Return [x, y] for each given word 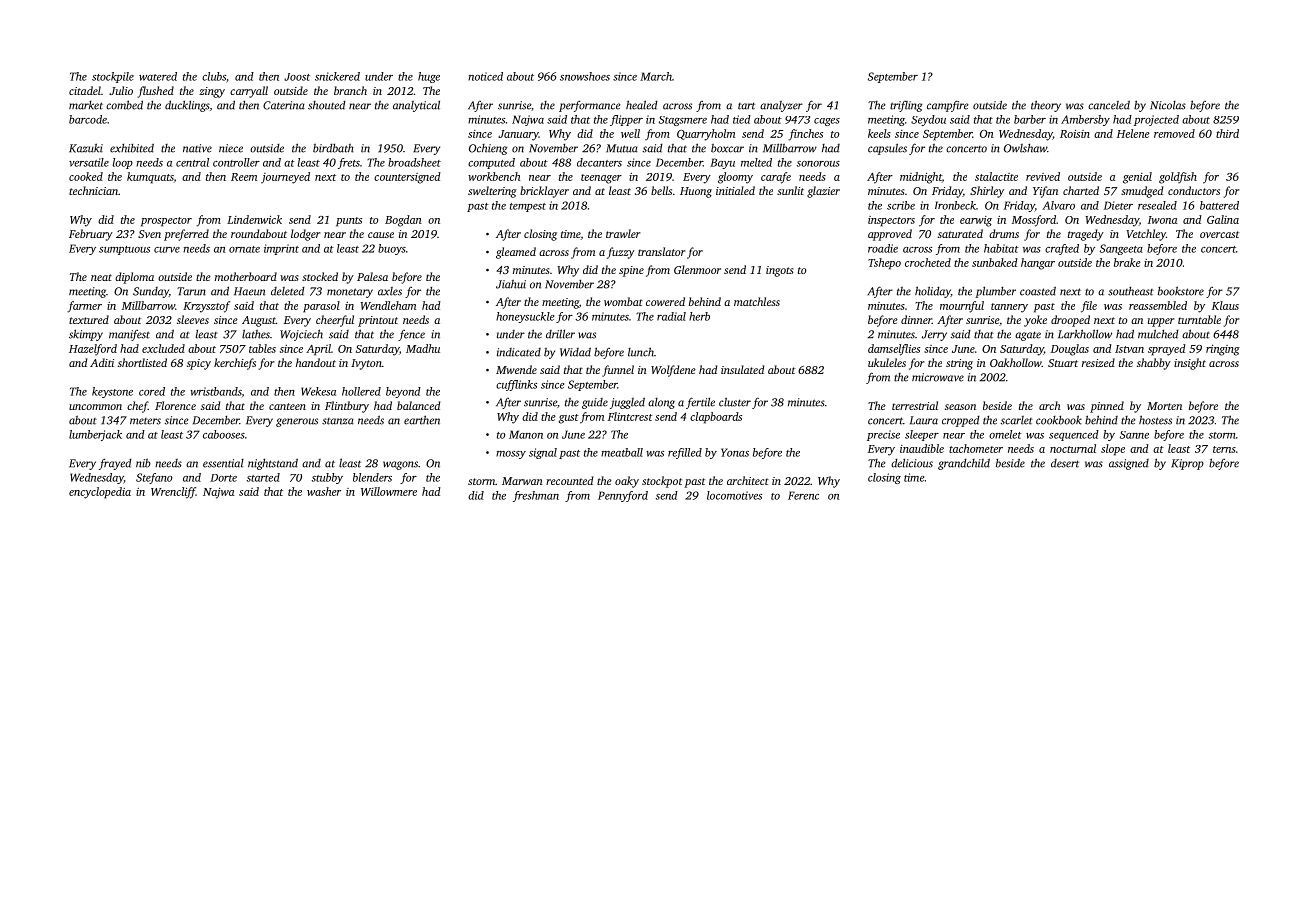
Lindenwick [254, 219]
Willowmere [389, 491]
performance [590, 106]
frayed [115, 464]
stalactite [996, 176]
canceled [1109, 105]
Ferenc [803, 495]
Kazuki [86, 148]
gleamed [516, 253]
